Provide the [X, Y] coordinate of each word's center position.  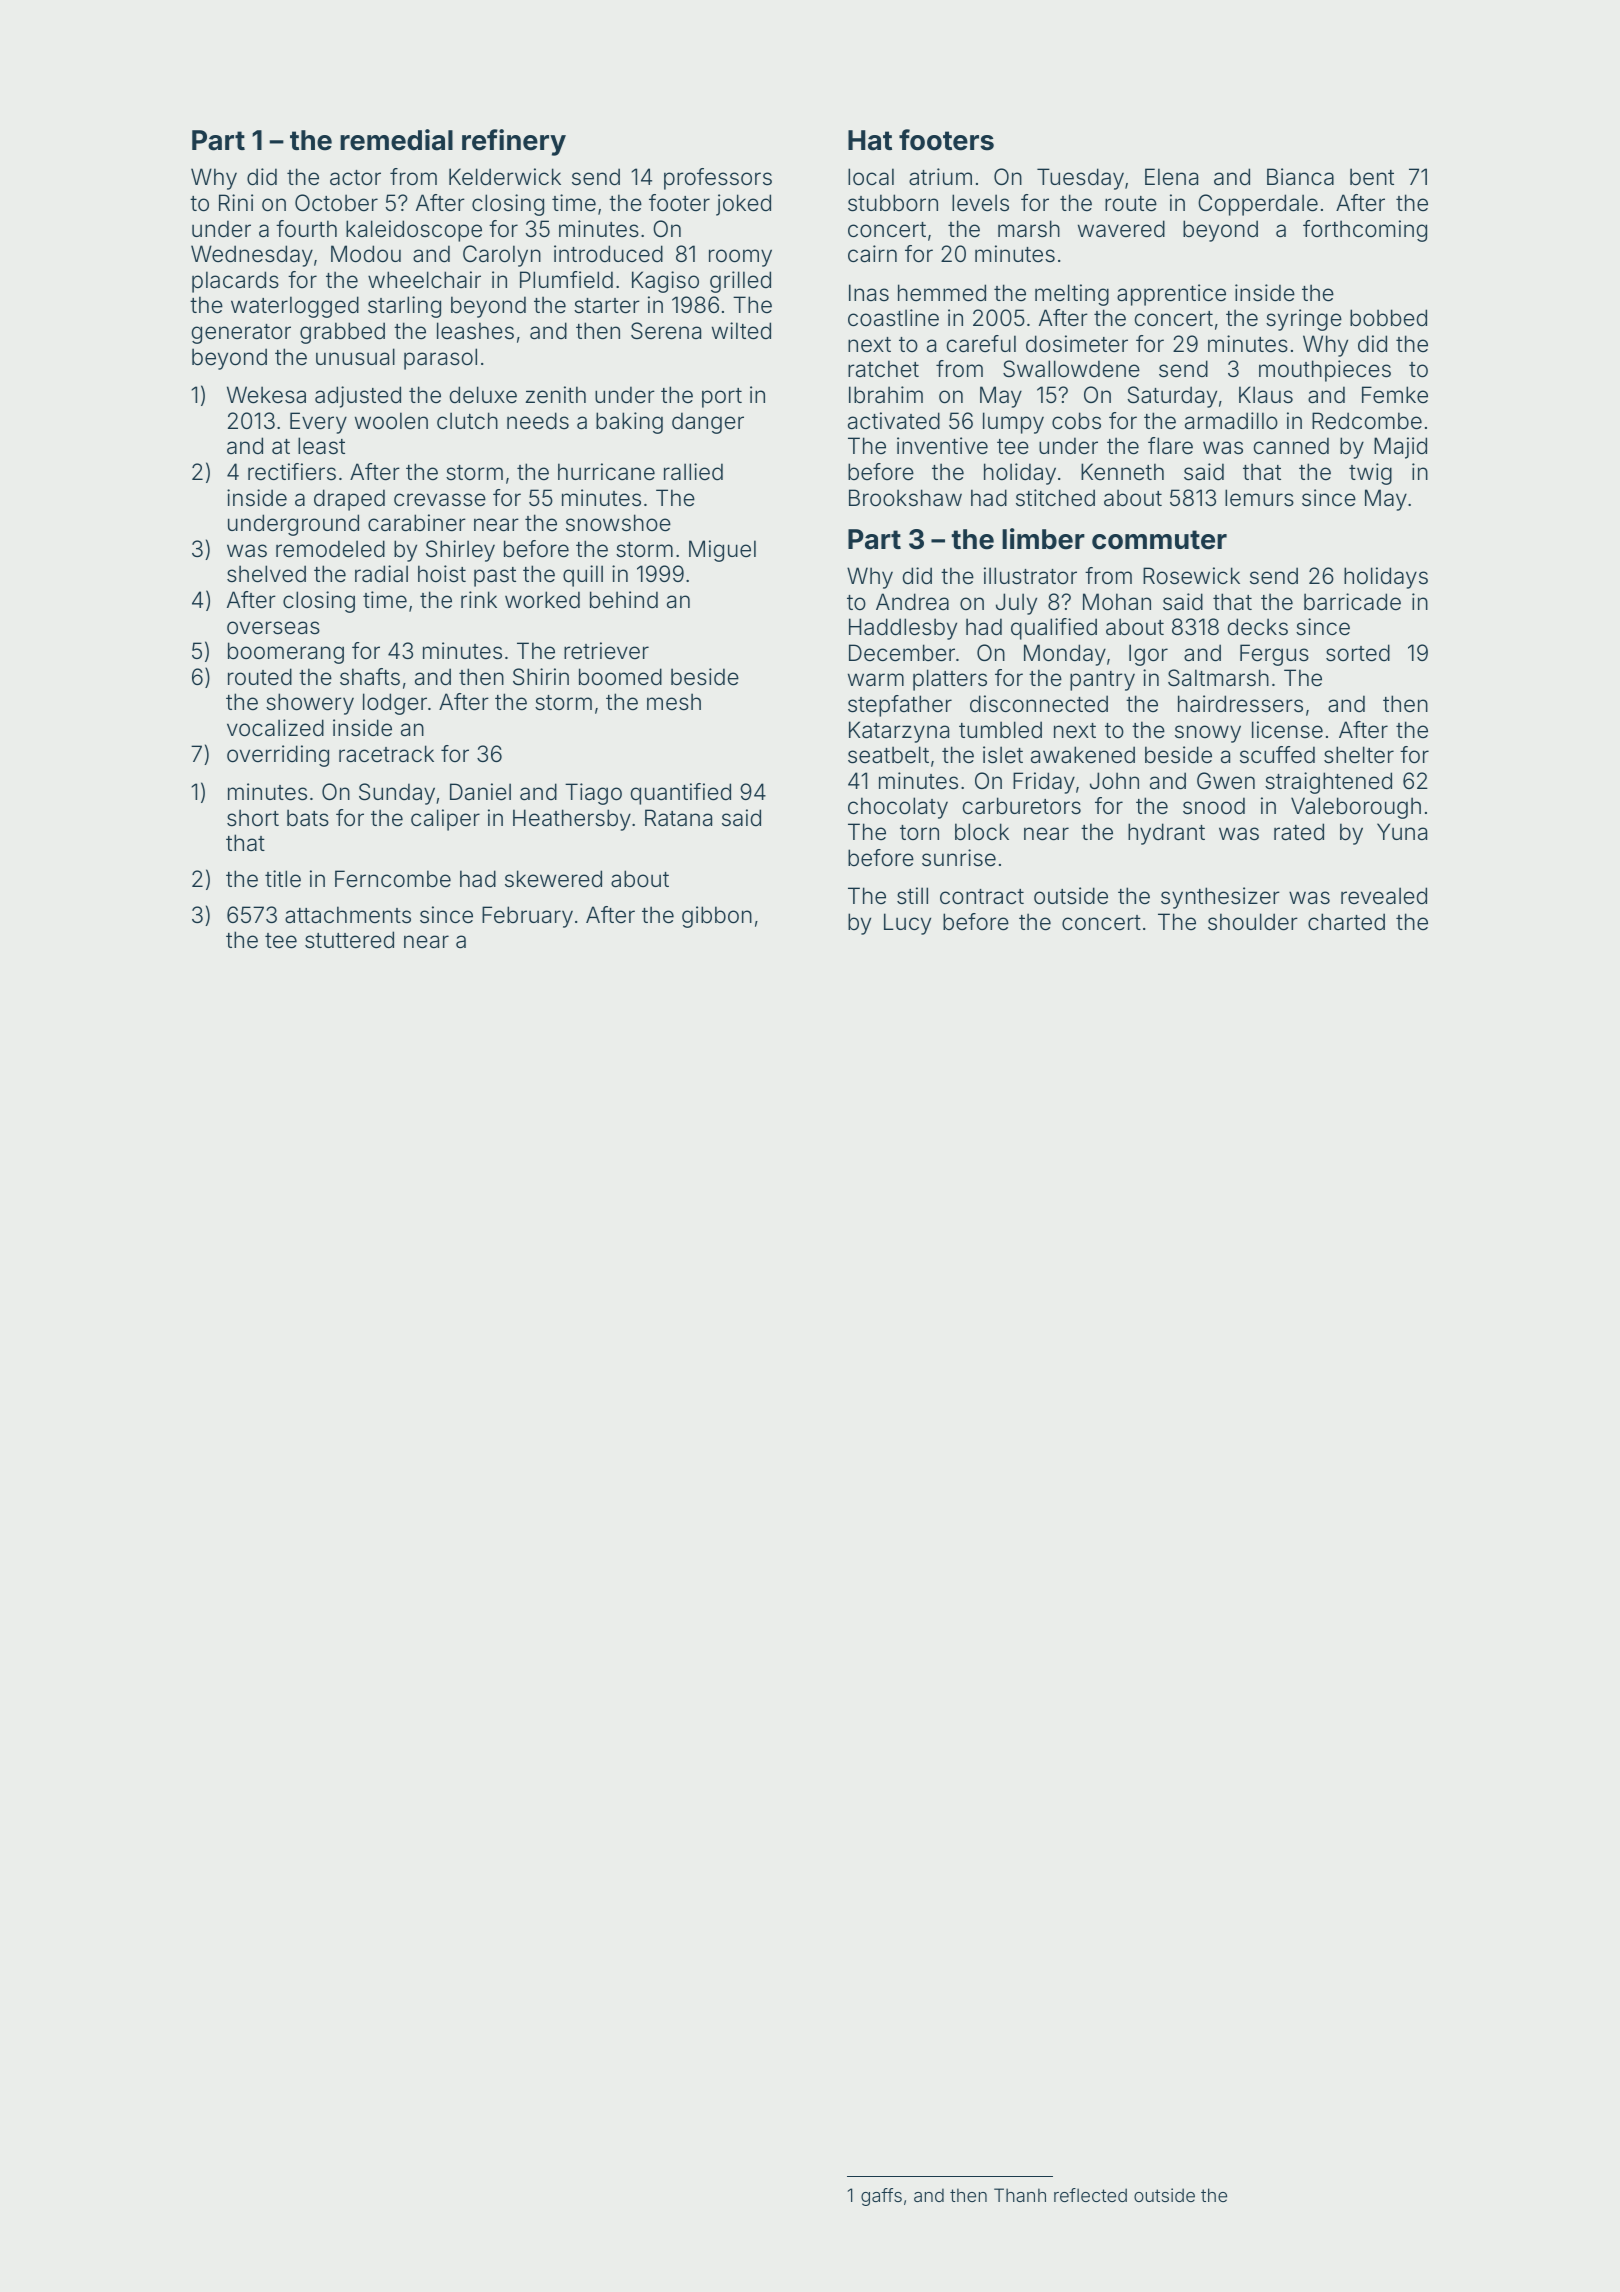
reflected [1090, 2195]
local [871, 177]
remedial [396, 140]
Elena [1171, 177]
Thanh [1020, 2195]
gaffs [881, 2197]
